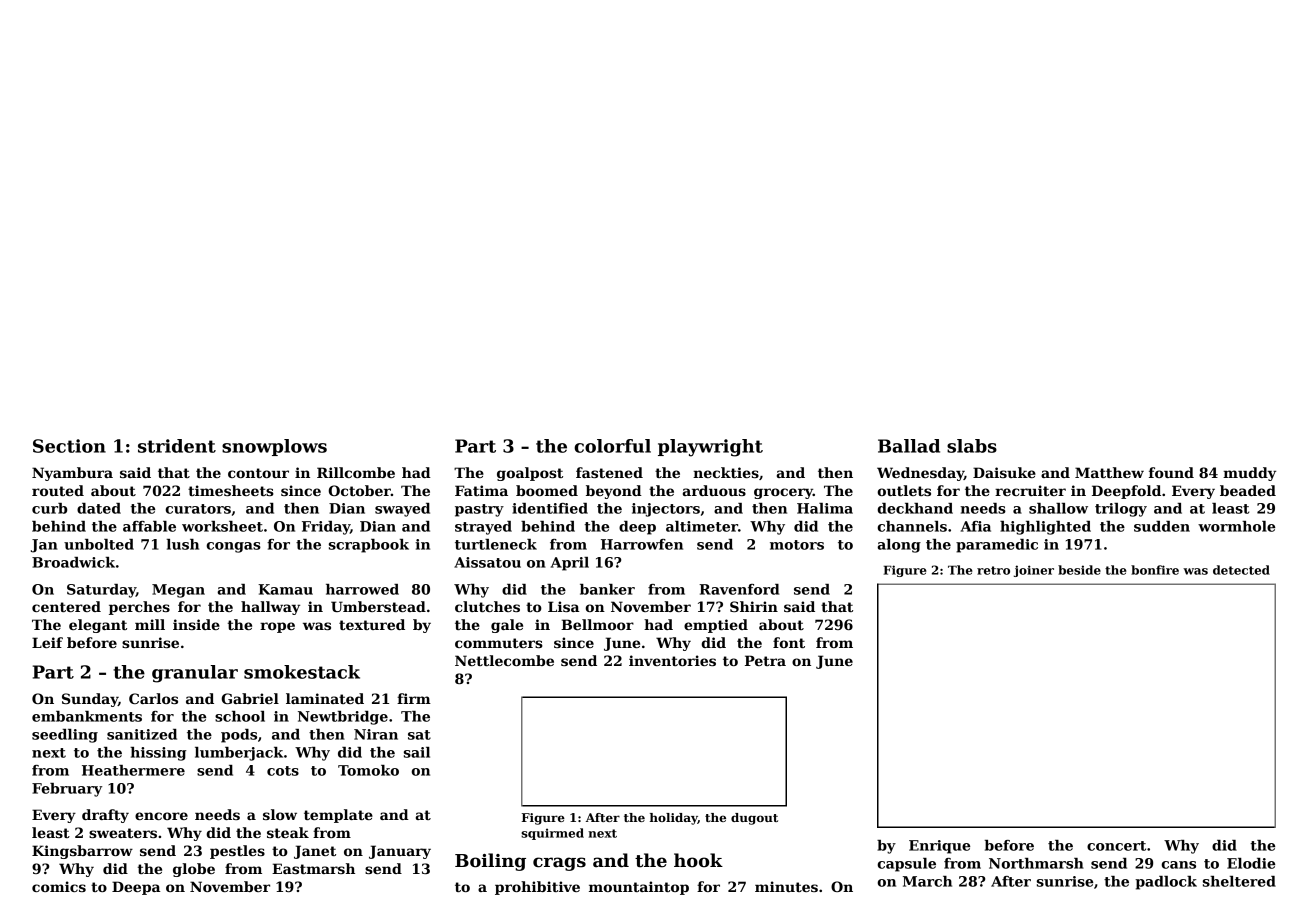  What do you see at coordinates (639, 888) in the screenshot?
I see `mountaintop` at bounding box center [639, 888].
